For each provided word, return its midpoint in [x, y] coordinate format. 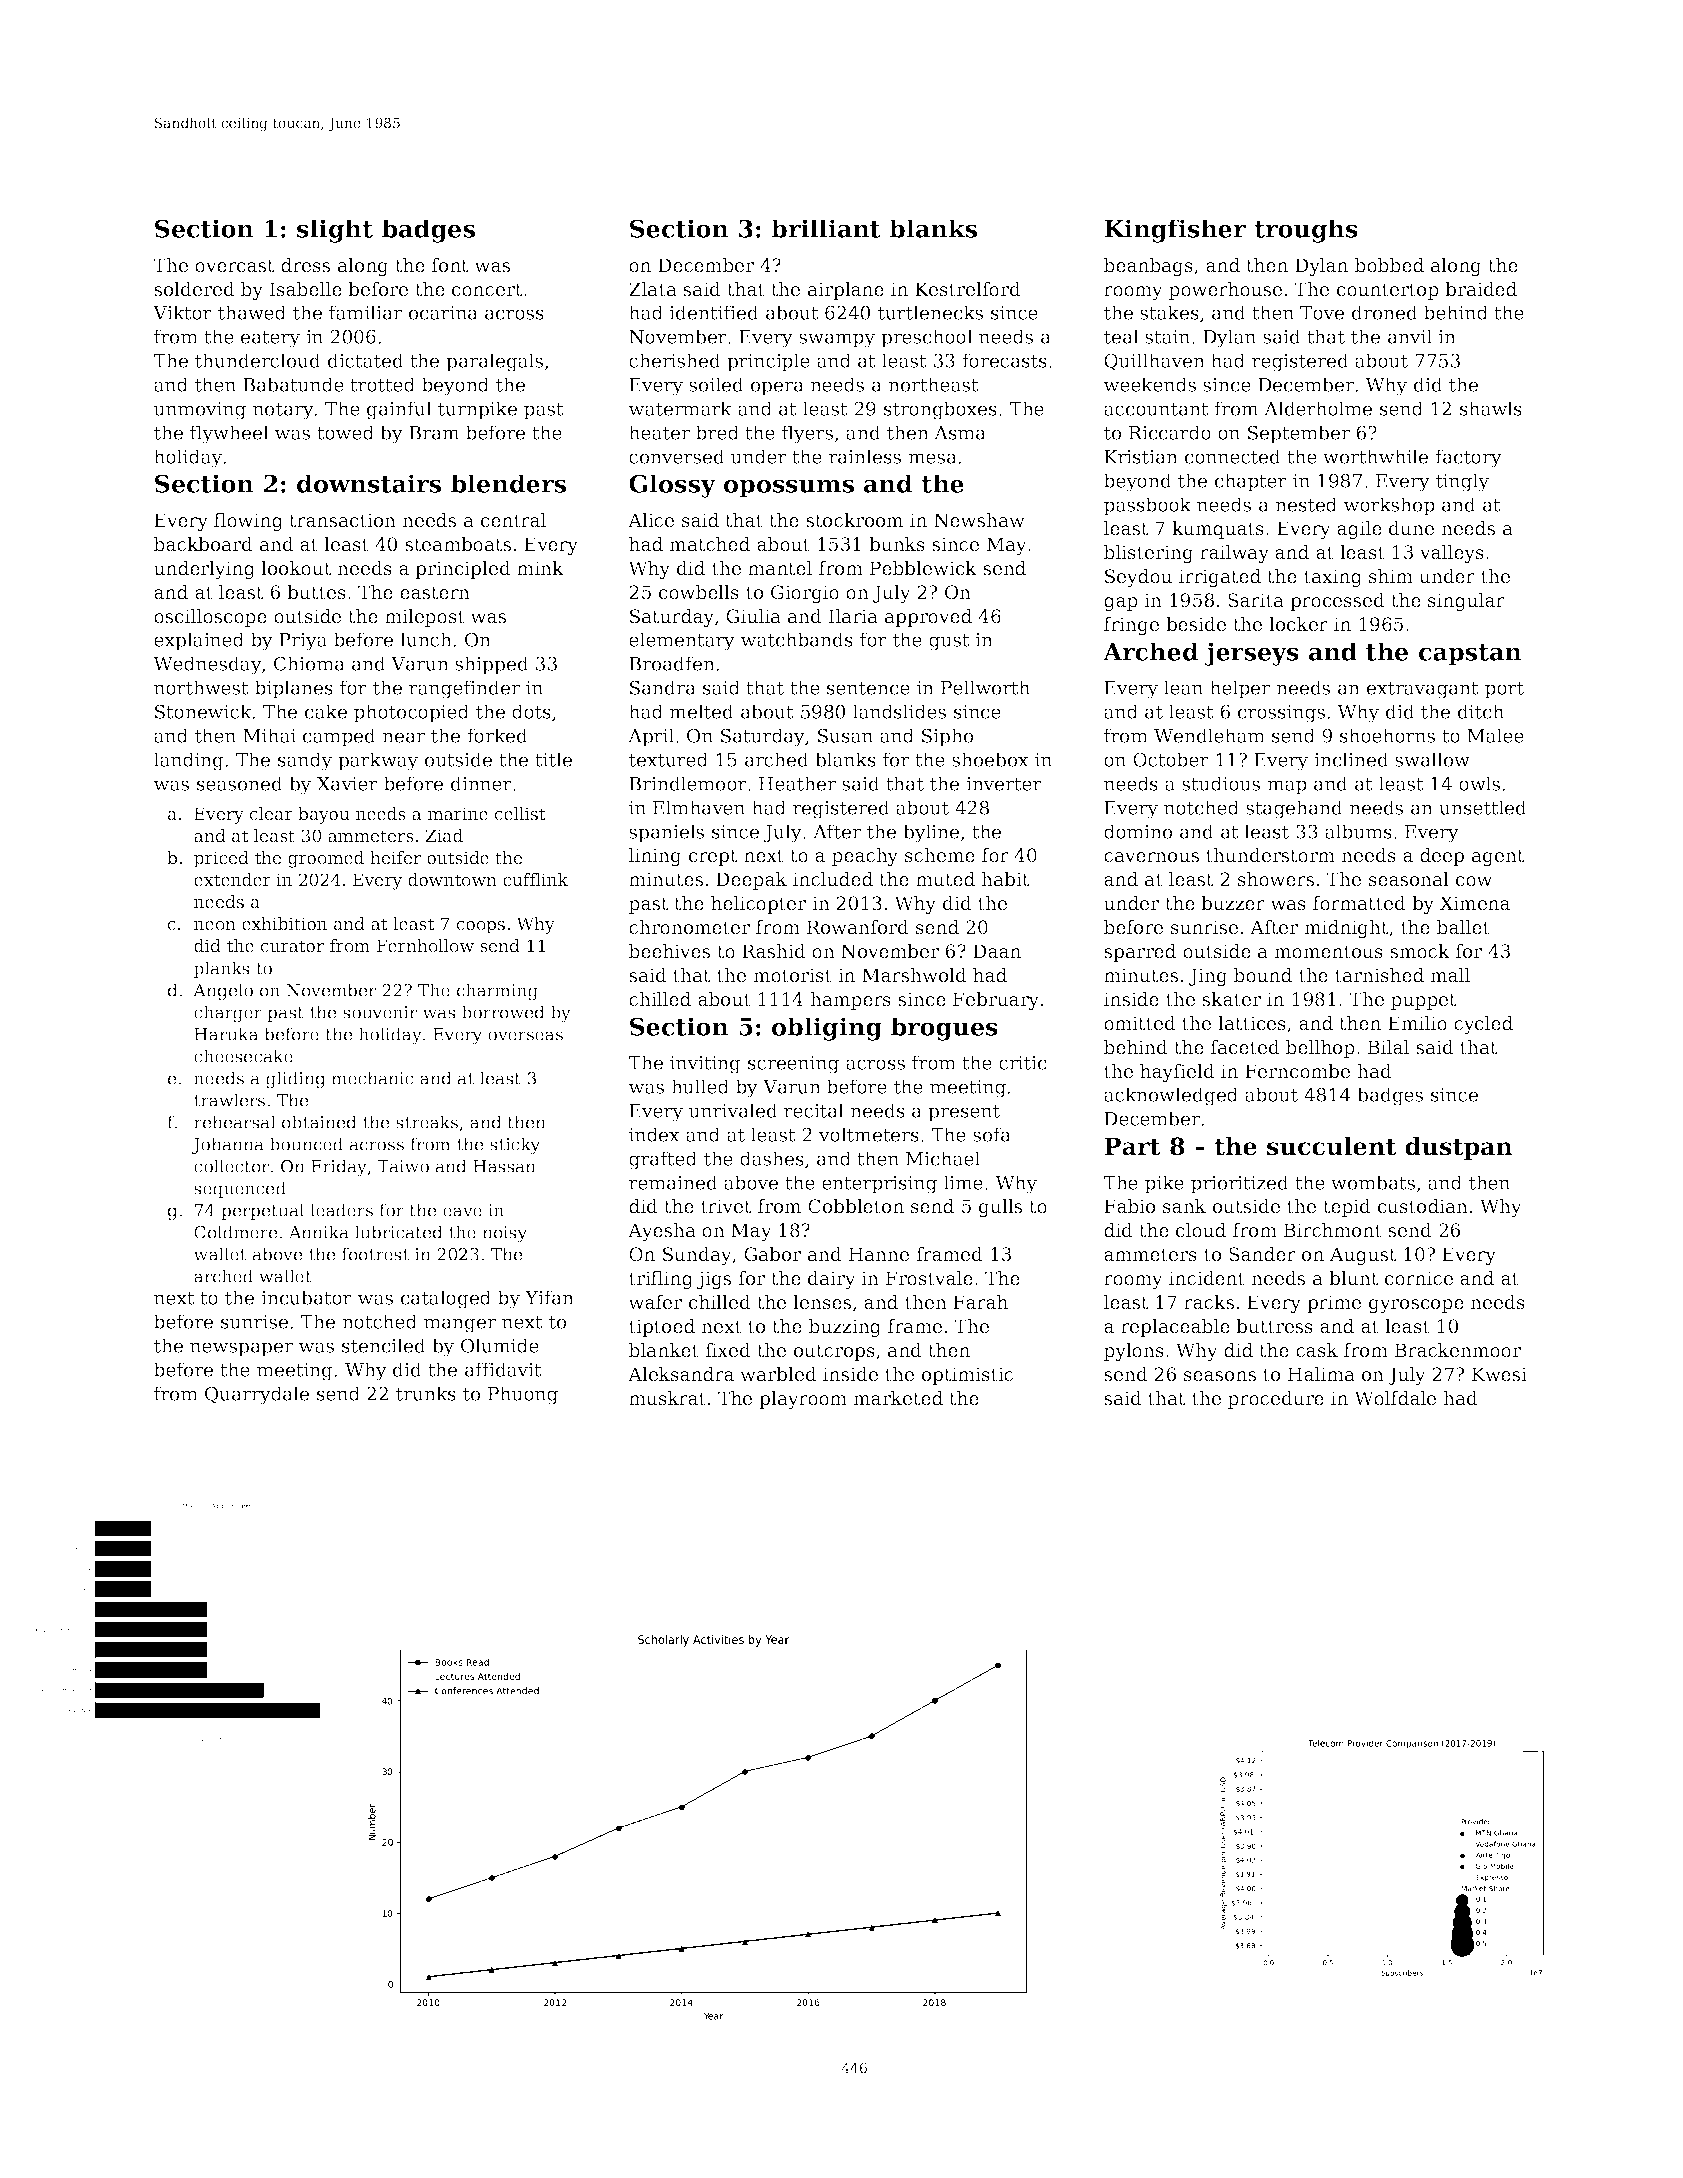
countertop [1388, 291]
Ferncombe [1297, 1071]
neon [215, 925]
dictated [366, 360]
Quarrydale [257, 1395]
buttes [316, 592]
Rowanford [858, 927]
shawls [1491, 408]
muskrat [667, 1398]
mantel [780, 568]
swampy [837, 340]
